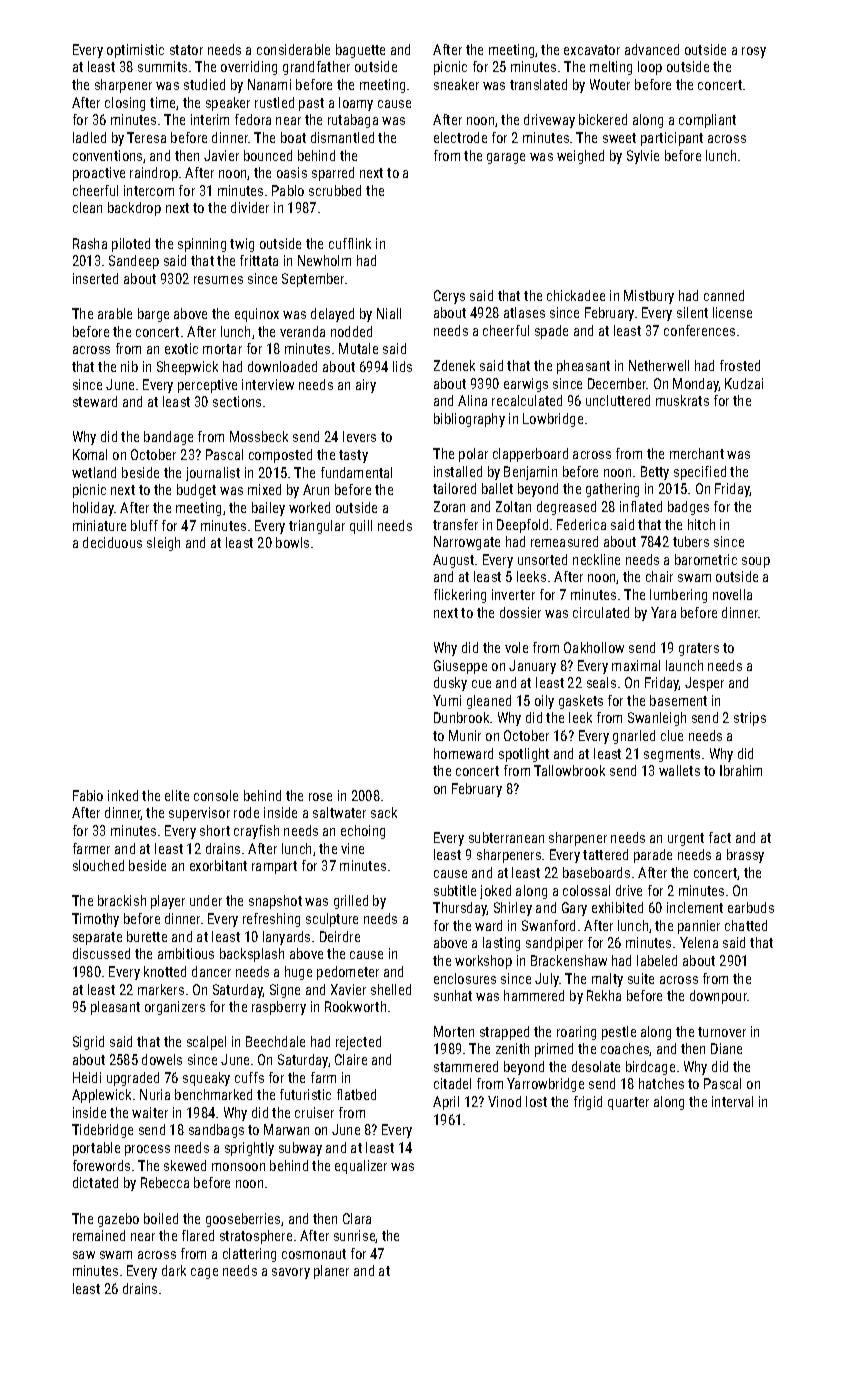 This screenshot has width=849, height=1400. What do you see at coordinates (90, 454) in the screenshot?
I see `Komal` at bounding box center [90, 454].
